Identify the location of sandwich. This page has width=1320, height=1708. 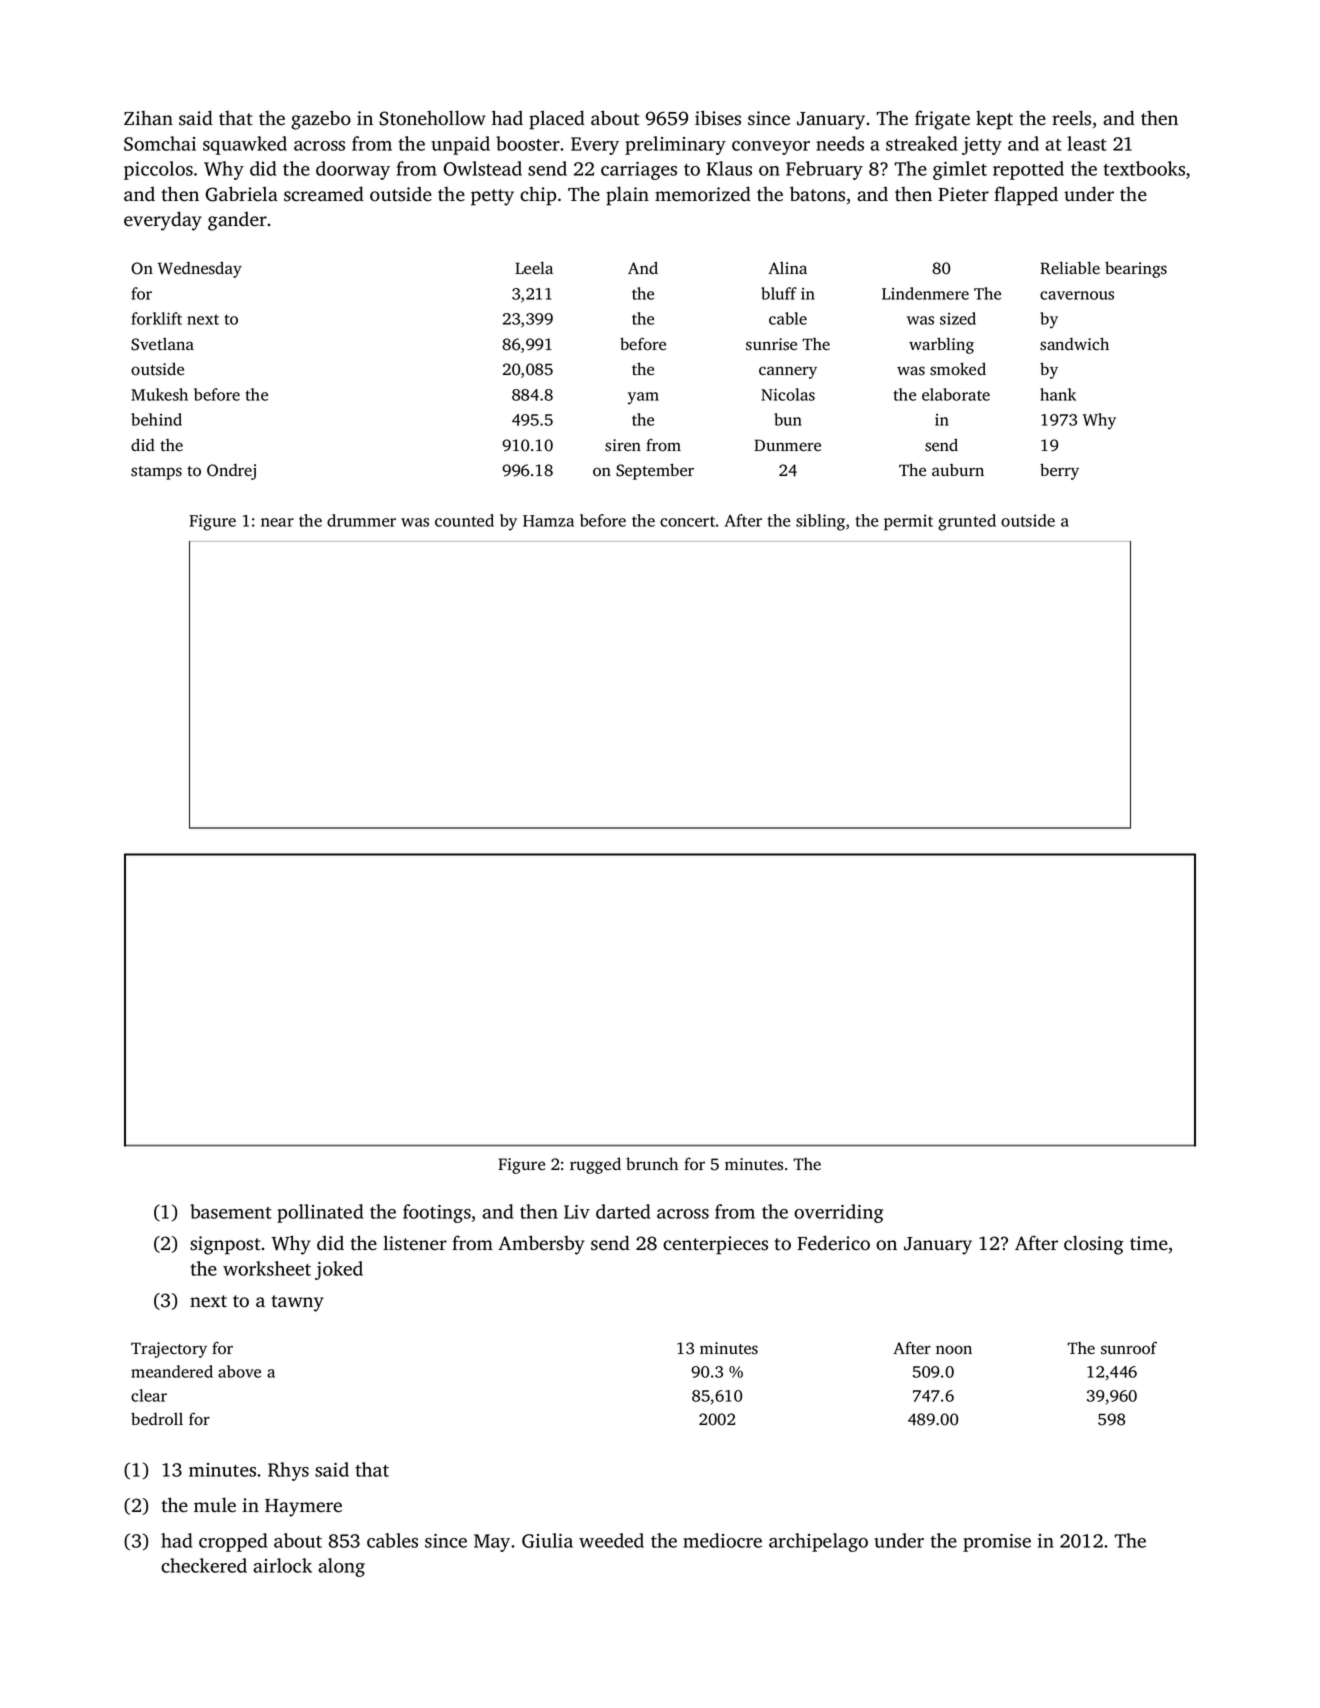
(1074, 344).
